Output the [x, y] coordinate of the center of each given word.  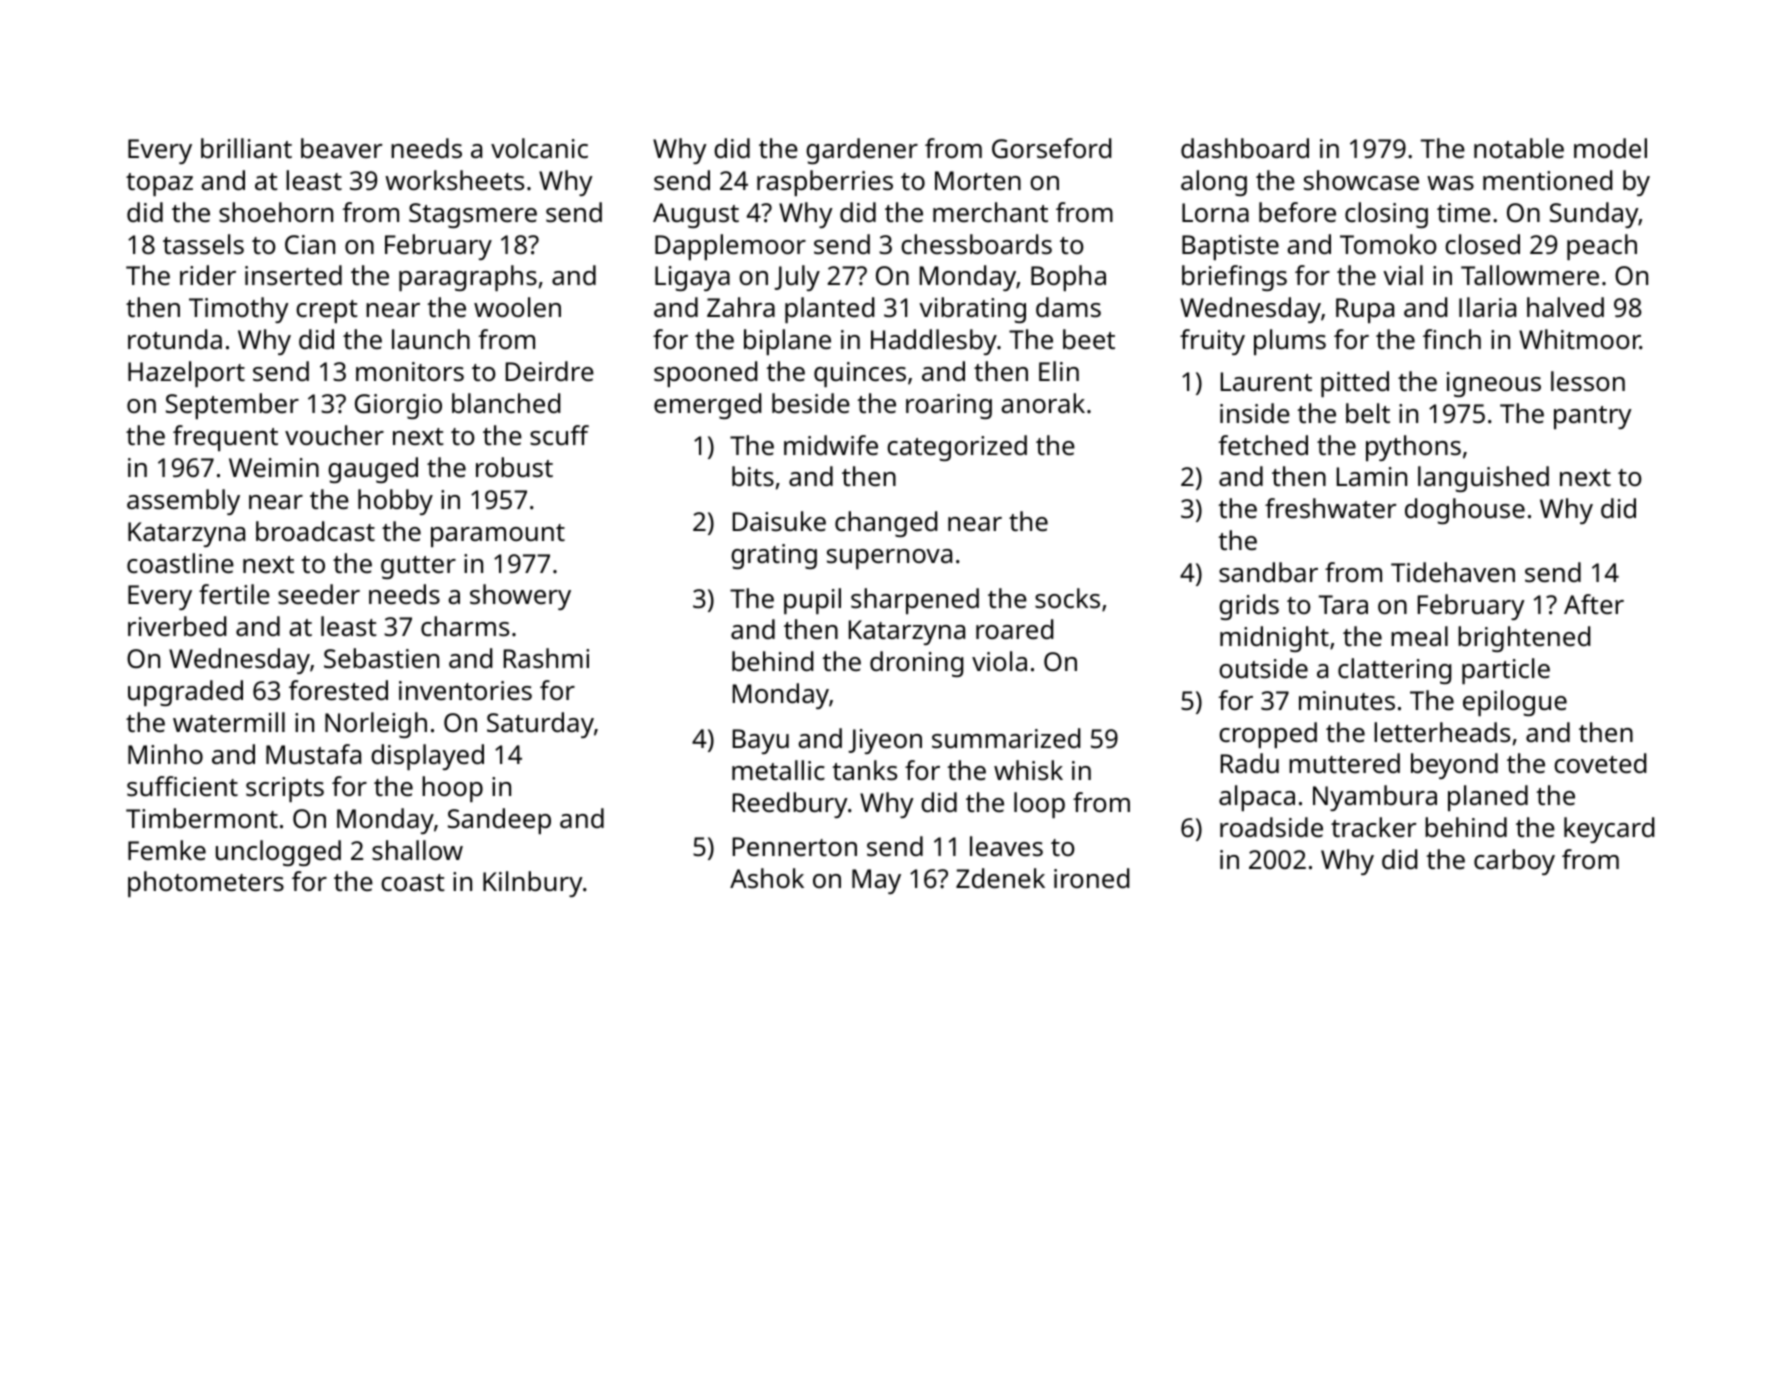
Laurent [1266, 381]
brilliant [246, 148]
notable [1519, 148]
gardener [862, 151]
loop [1039, 805]
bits [753, 476]
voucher [334, 435]
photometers [206, 884]
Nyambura [1375, 798]
